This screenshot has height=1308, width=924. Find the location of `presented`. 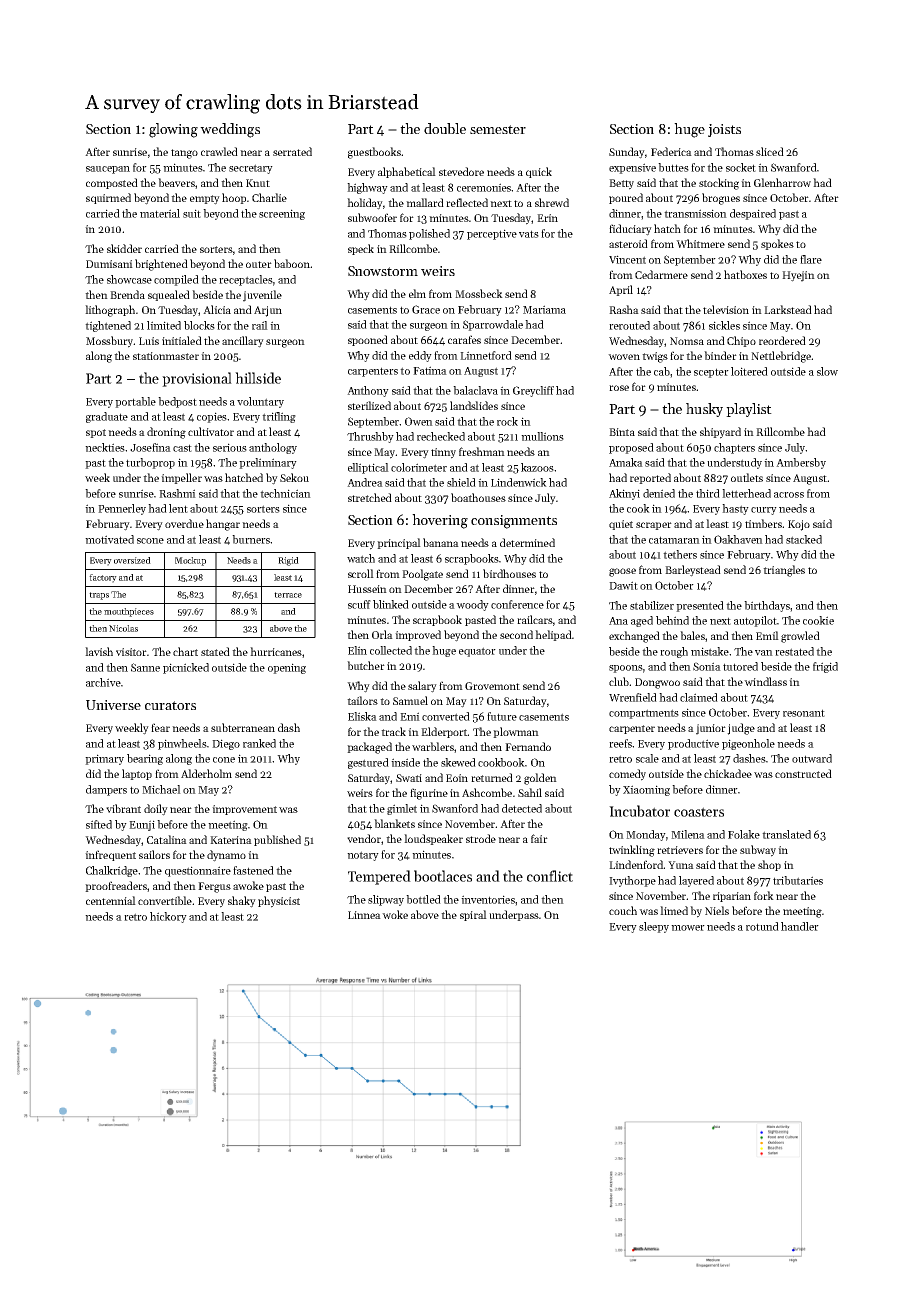

presented is located at coordinates (700, 606).
